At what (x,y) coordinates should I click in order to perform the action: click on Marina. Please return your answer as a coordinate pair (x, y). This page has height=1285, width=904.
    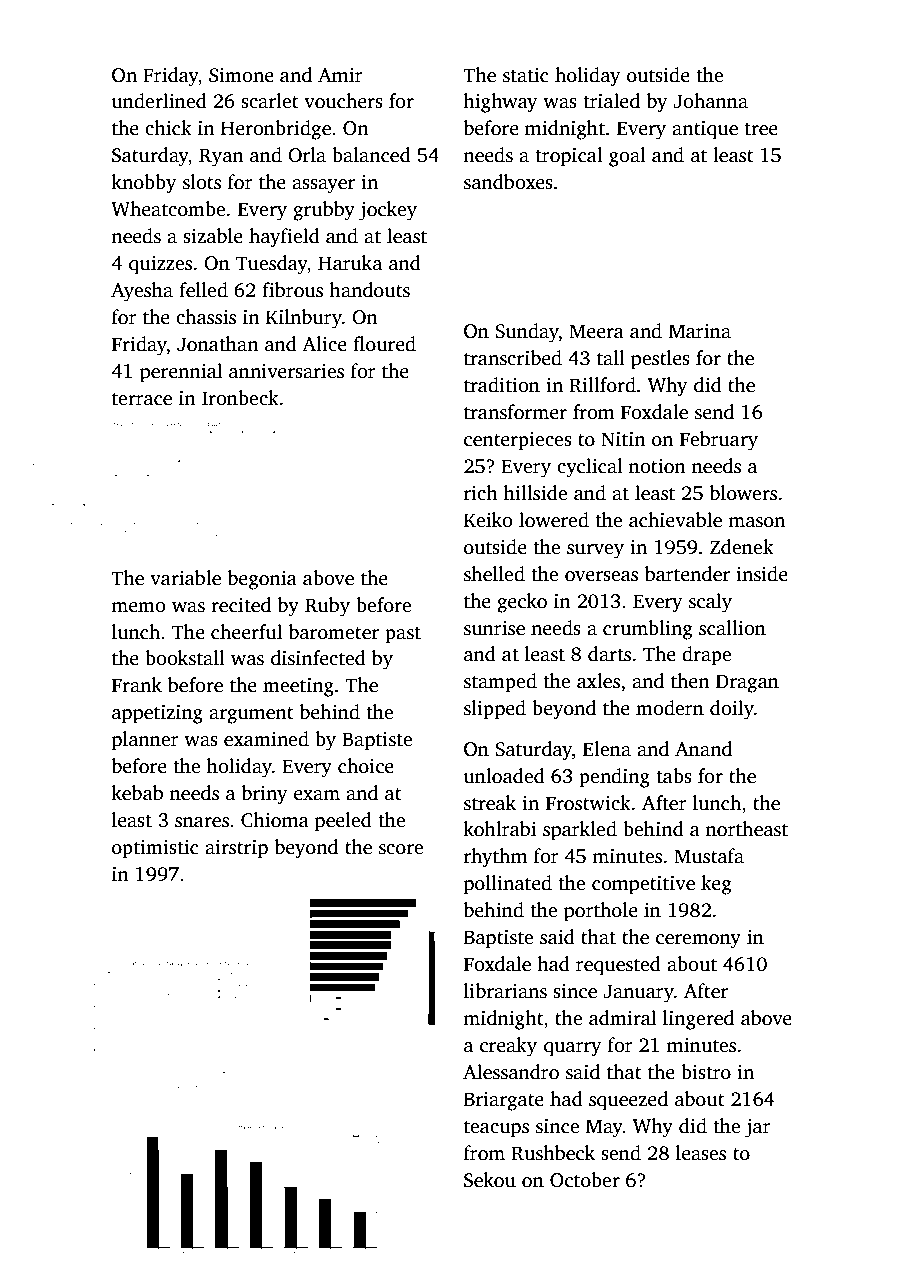
    Looking at the image, I should click on (700, 331).
